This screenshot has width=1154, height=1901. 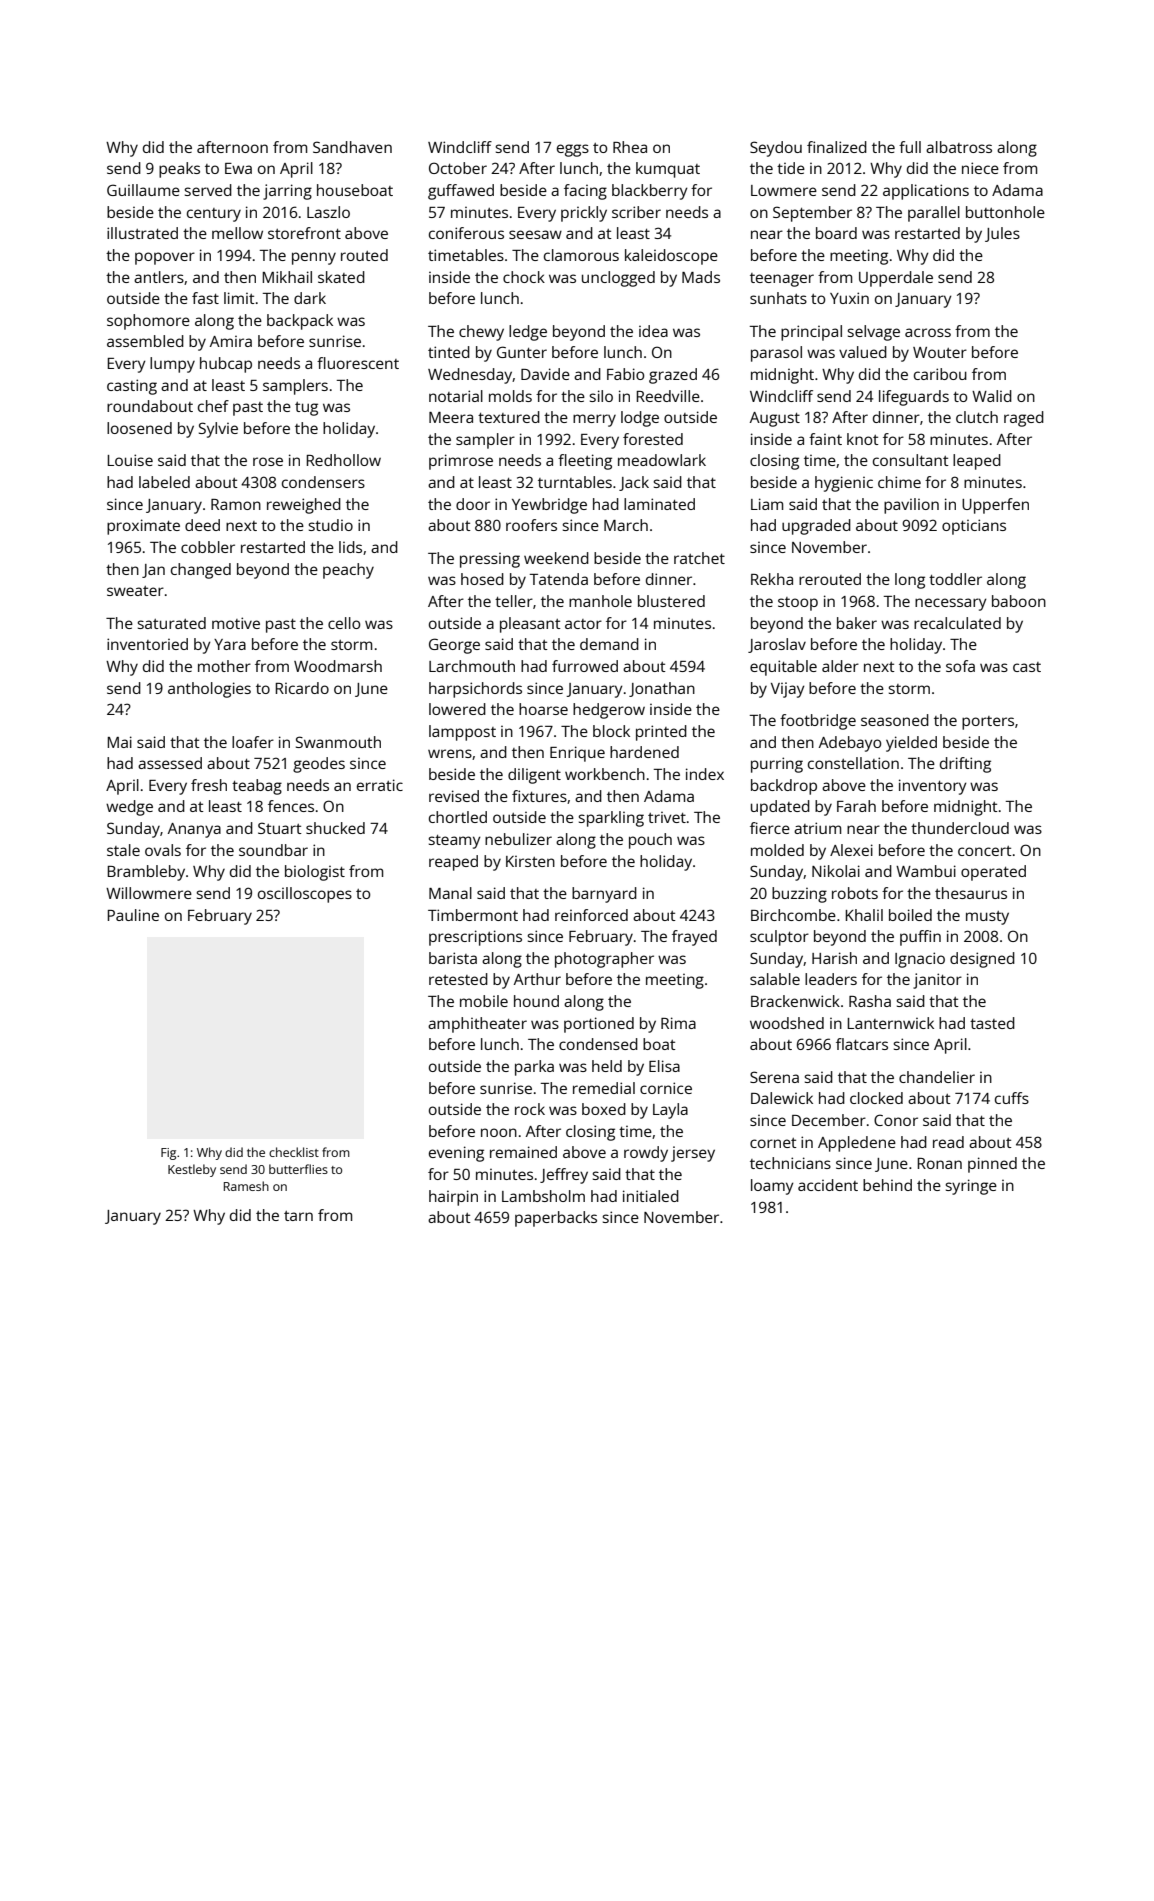 What do you see at coordinates (129, 808) in the screenshot?
I see `wedge` at bounding box center [129, 808].
